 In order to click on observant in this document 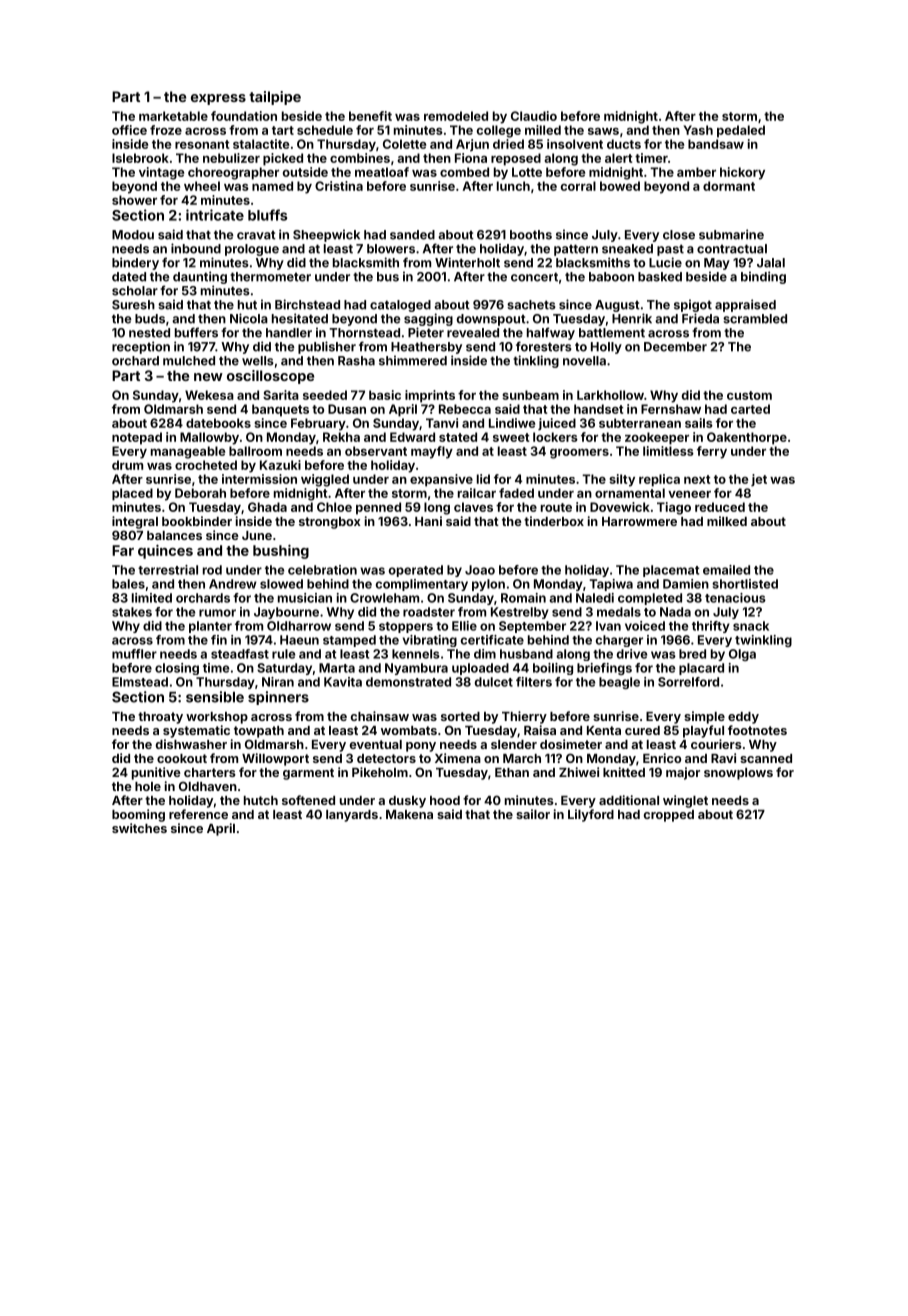, I will do `click(376, 451)`.
